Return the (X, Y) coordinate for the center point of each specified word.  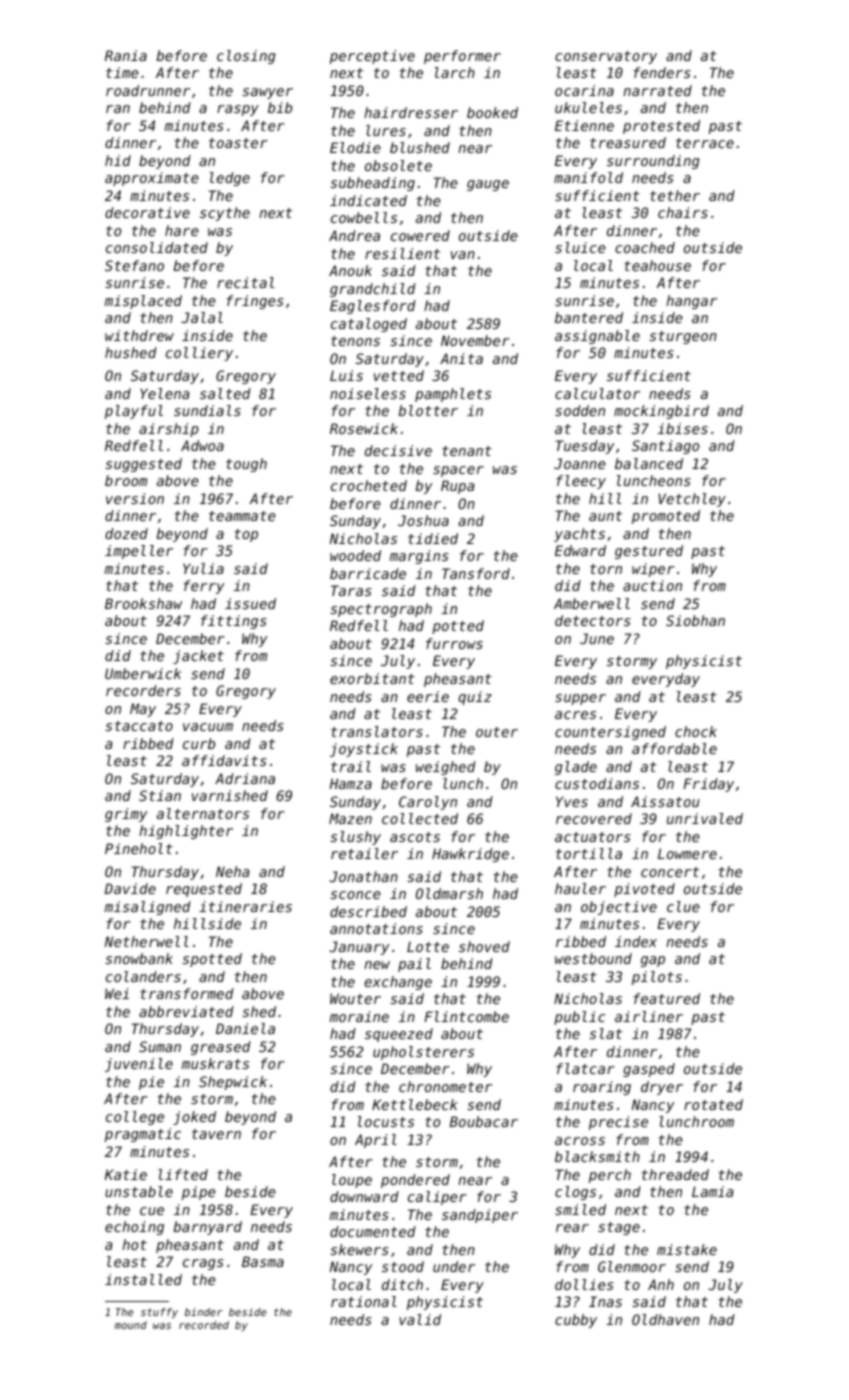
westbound (593, 958)
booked (492, 112)
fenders (662, 72)
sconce (355, 895)
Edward (580, 550)
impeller (139, 552)
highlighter (186, 832)
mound (131, 1325)
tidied (433, 538)
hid (118, 160)
